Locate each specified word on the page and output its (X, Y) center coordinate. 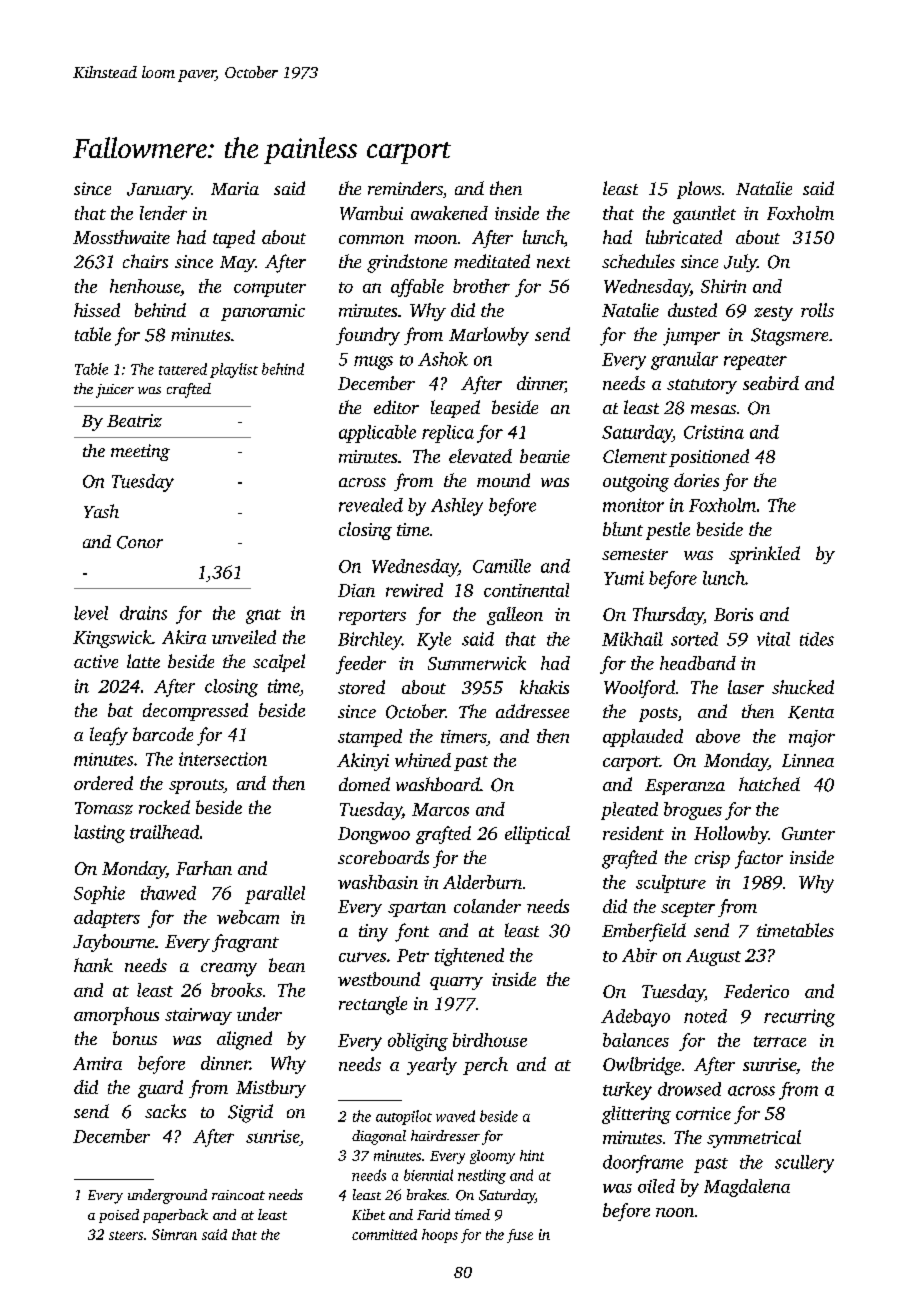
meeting (140, 452)
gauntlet (704, 215)
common (371, 239)
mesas (713, 409)
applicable (377, 434)
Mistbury (271, 1089)
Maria (235, 188)
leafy (109, 736)
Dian (356, 590)
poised (119, 1216)
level (91, 613)
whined (423, 760)
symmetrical (754, 1139)
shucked (803, 687)
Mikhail (632, 639)
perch (485, 1066)
